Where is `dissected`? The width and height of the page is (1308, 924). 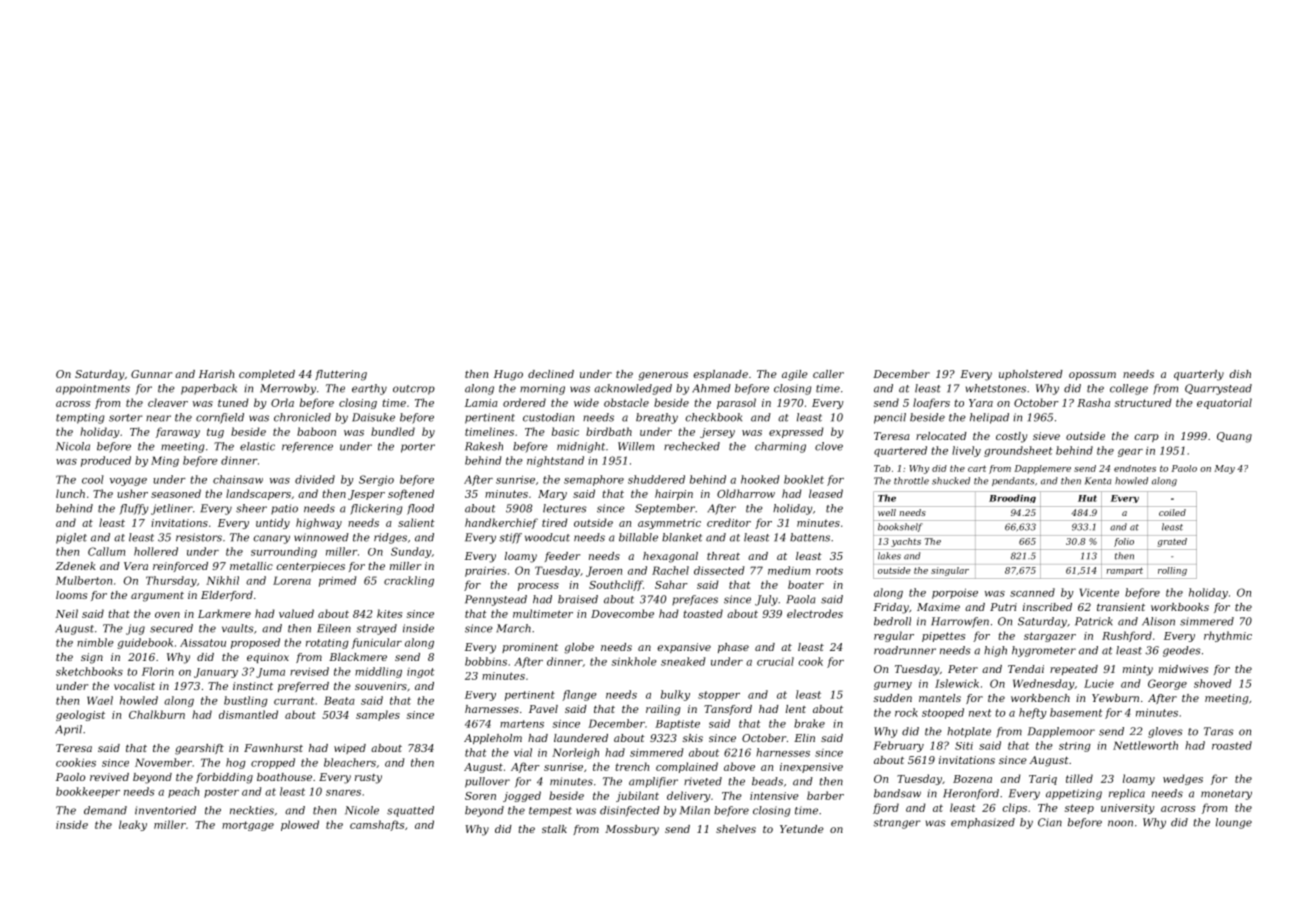
dissected is located at coordinates (719, 570).
